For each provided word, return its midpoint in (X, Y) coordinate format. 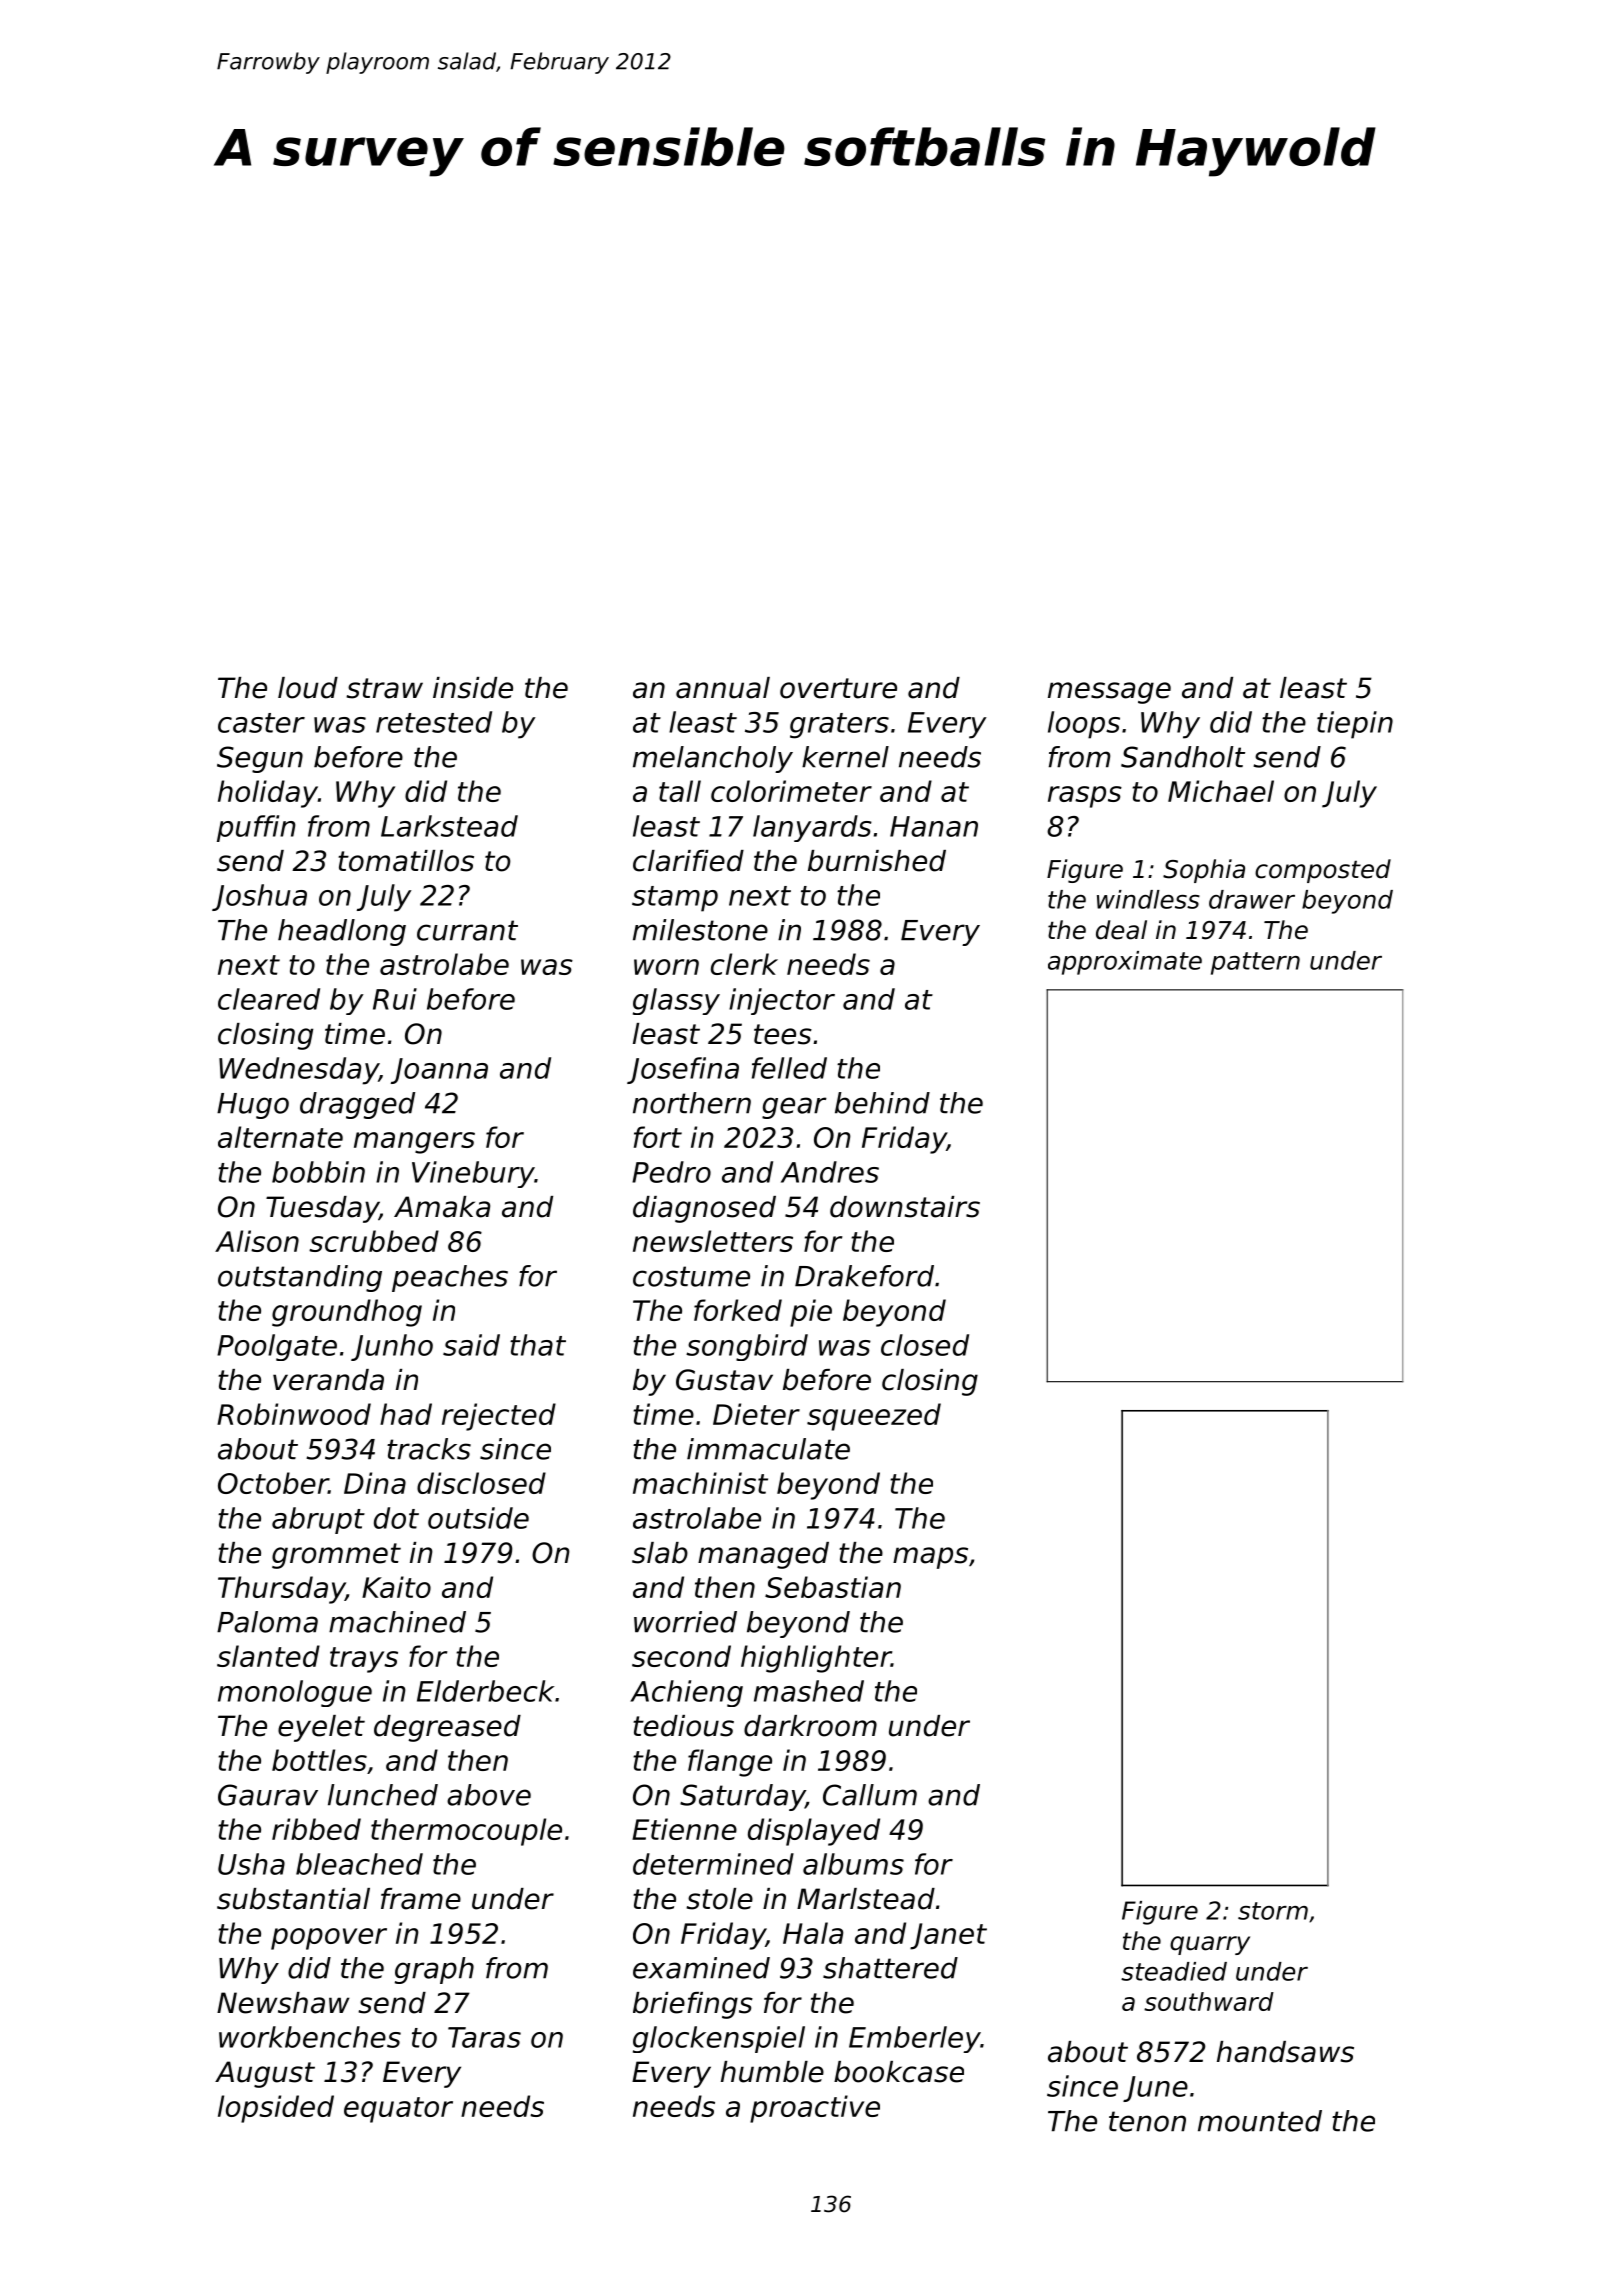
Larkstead (449, 826)
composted (1323, 871)
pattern (1255, 963)
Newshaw (283, 2003)
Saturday (742, 1797)
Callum (870, 1795)
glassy (676, 1001)
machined (397, 1622)
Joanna (439, 1071)
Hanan (934, 826)
